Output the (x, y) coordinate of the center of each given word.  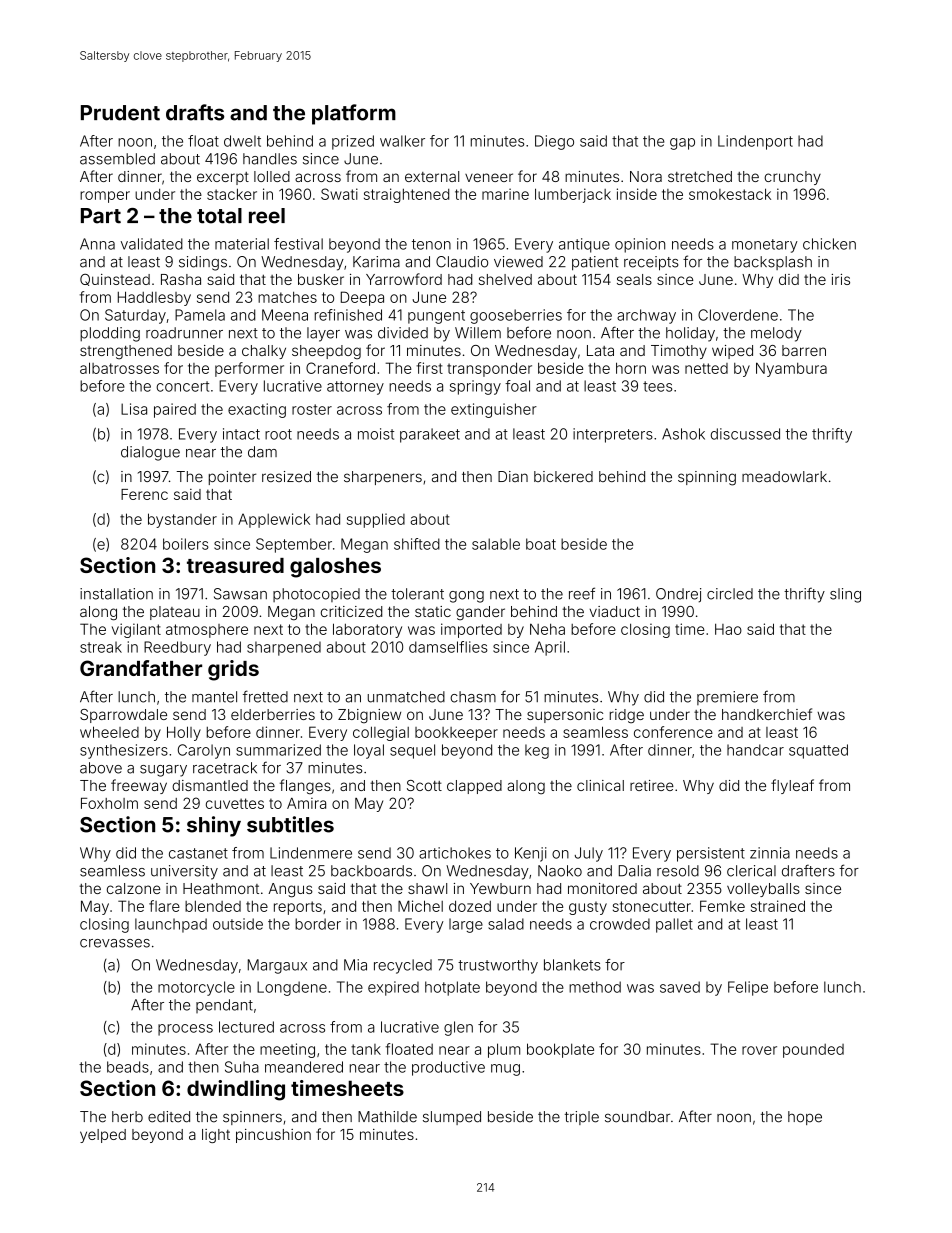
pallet (674, 925)
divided (403, 333)
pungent (436, 317)
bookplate (560, 1050)
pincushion (273, 1136)
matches (287, 297)
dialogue (150, 453)
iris (840, 279)
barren (804, 350)
